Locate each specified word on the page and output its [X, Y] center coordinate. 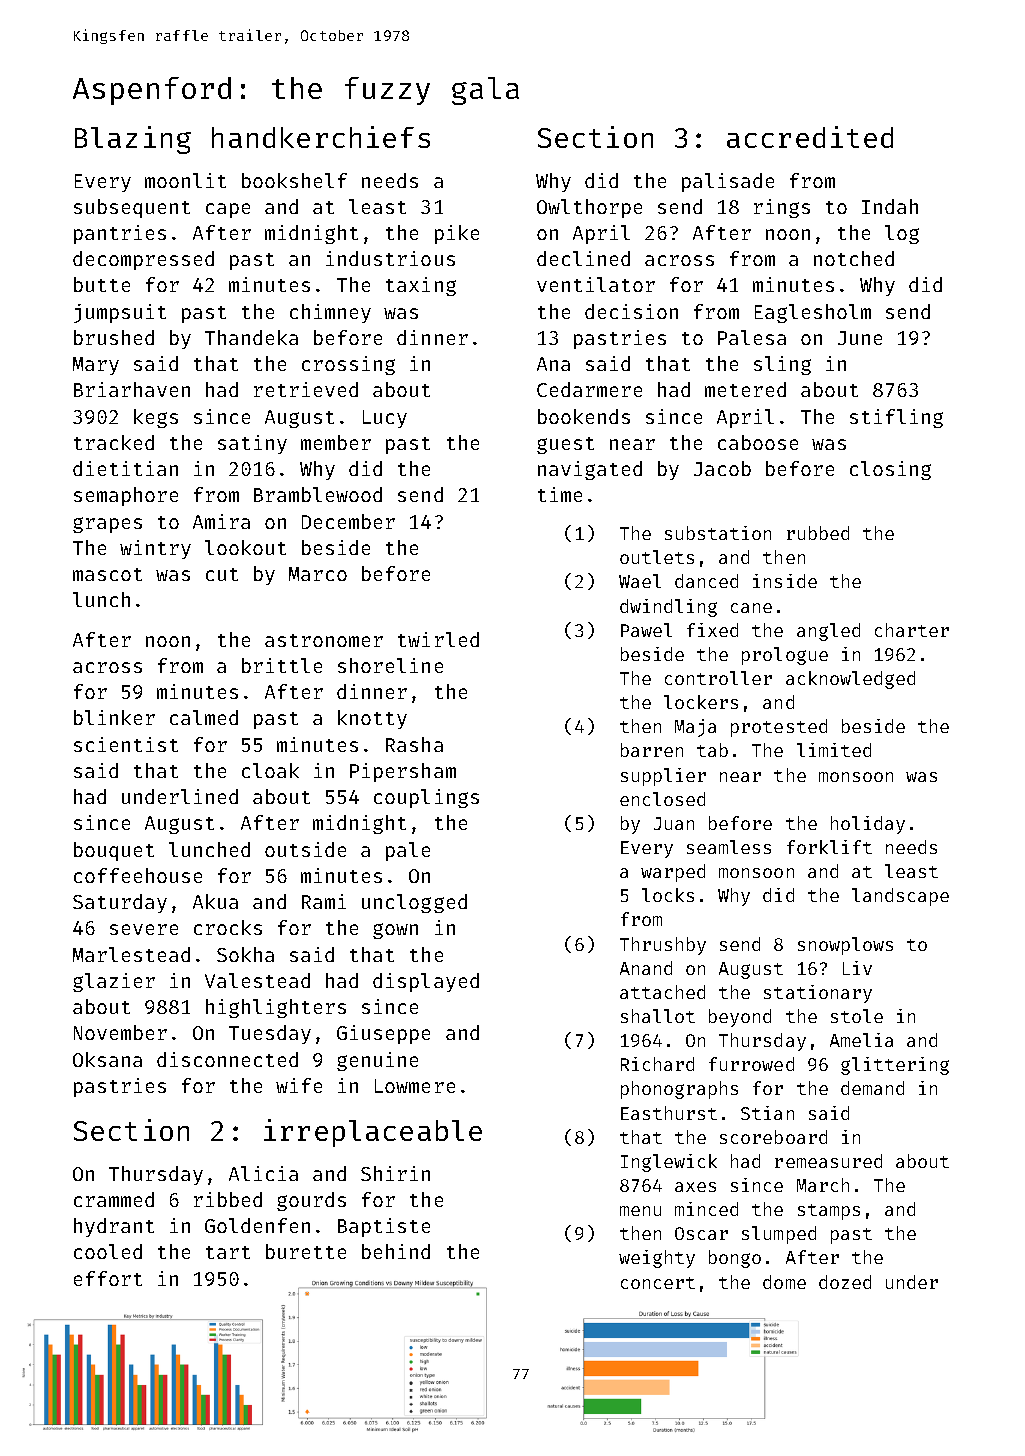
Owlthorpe [589, 208]
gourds [311, 1201]
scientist [126, 744]
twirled [438, 639]
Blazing [133, 140]
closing [890, 470]
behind [396, 1251]
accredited [810, 137]
